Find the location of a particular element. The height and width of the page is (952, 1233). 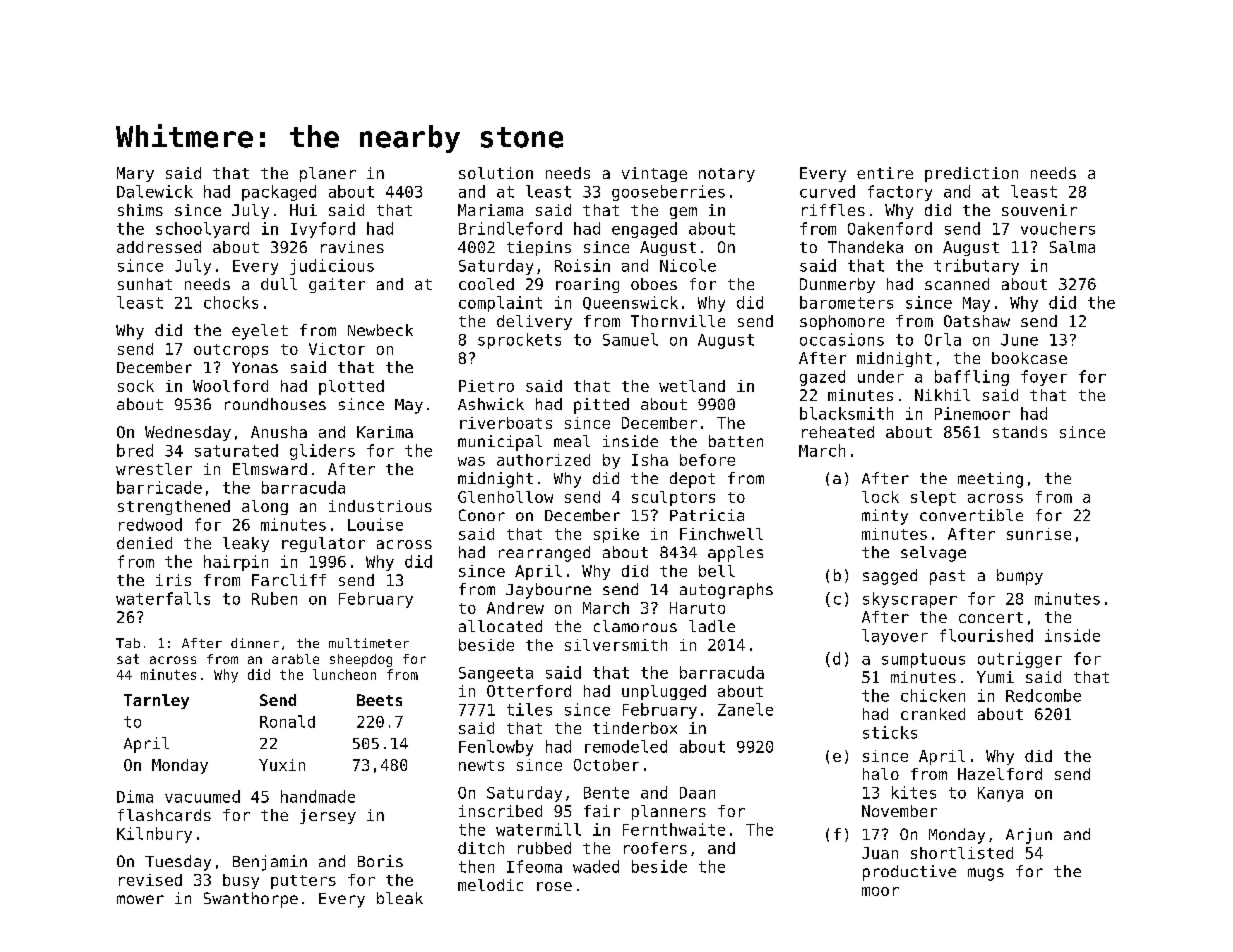

bumpy is located at coordinates (1020, 577).
